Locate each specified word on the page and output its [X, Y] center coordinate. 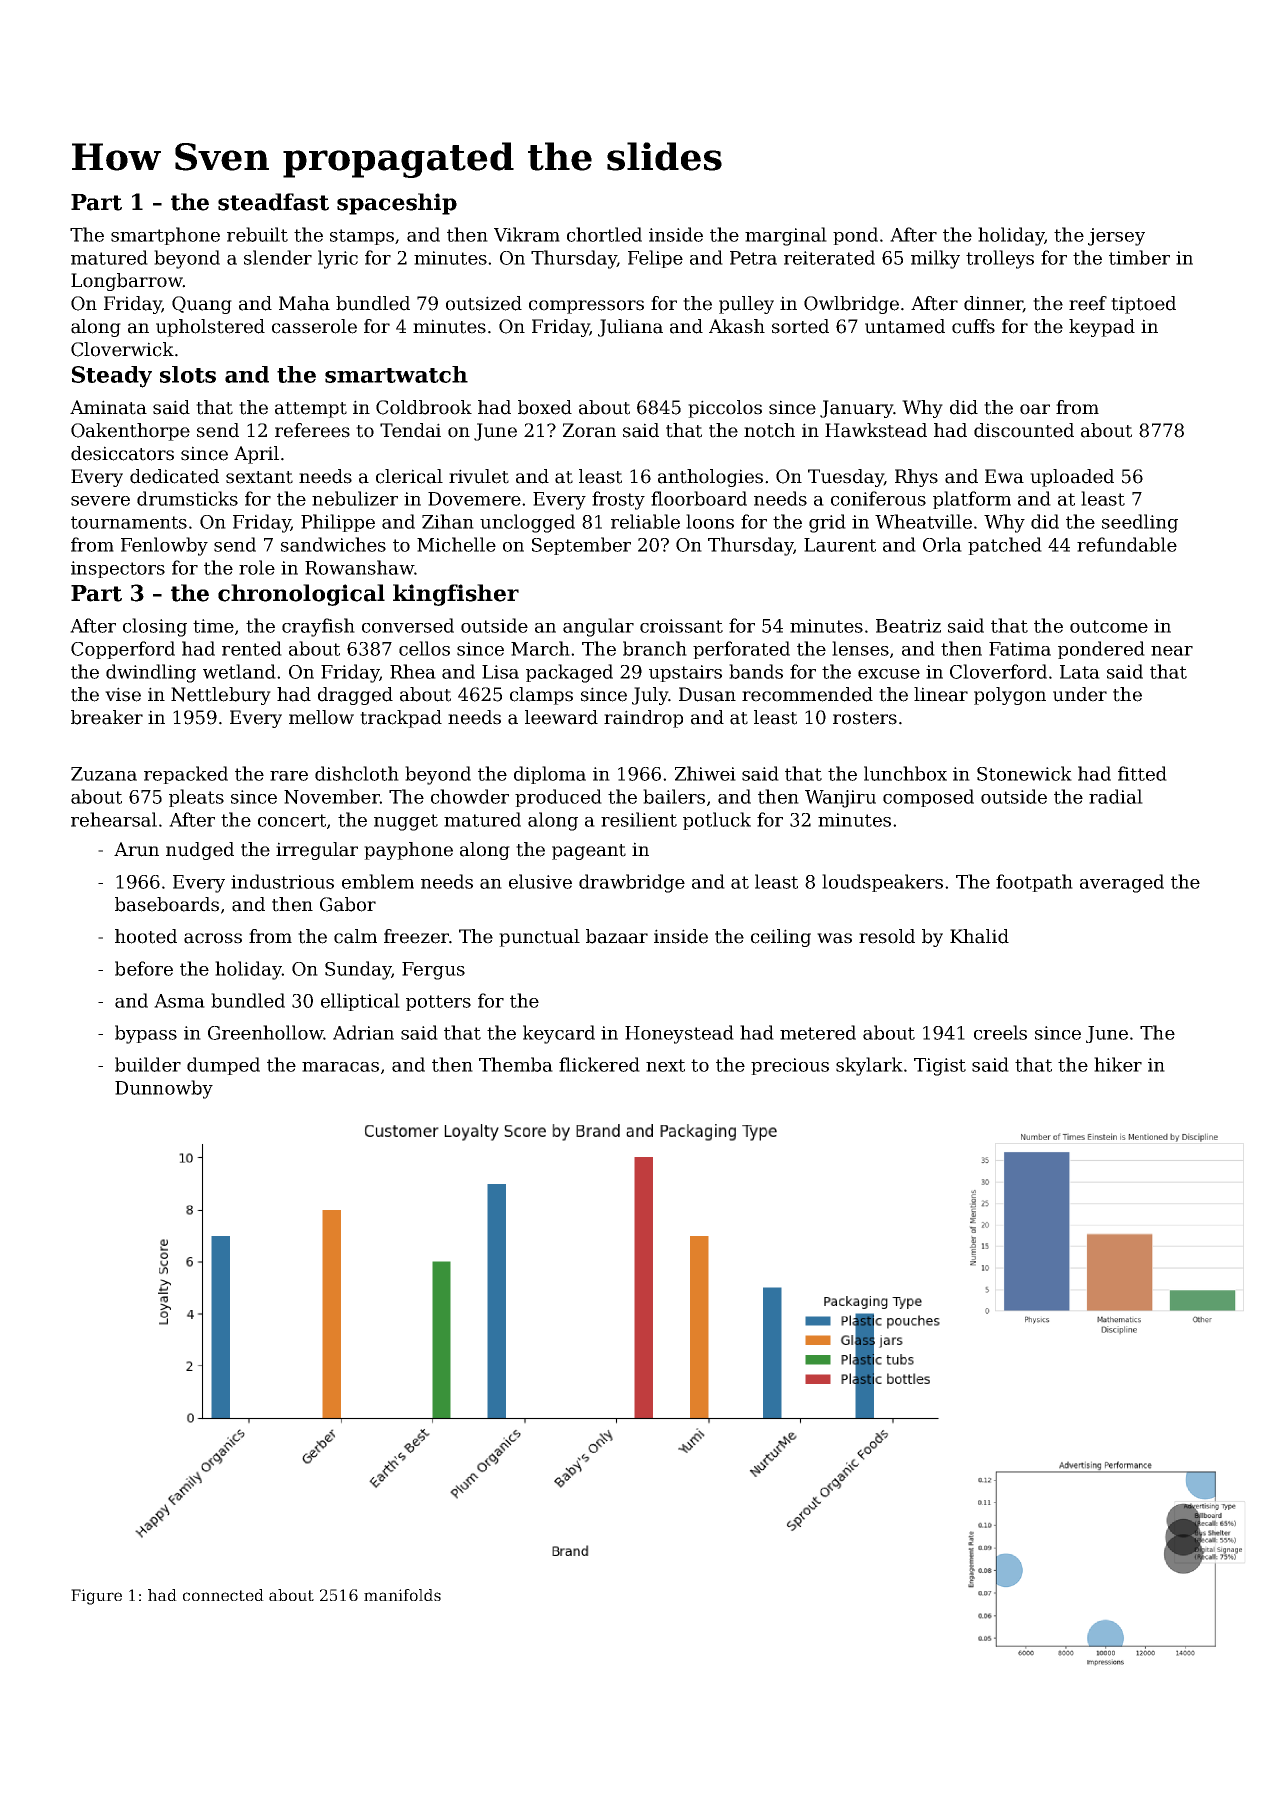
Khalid [979, 936]
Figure [96, 1597]
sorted [800, 326]
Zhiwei [705, 773]
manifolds [402, 1595]
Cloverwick [122, 349]
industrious [282, 881]
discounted [1024, 430]
